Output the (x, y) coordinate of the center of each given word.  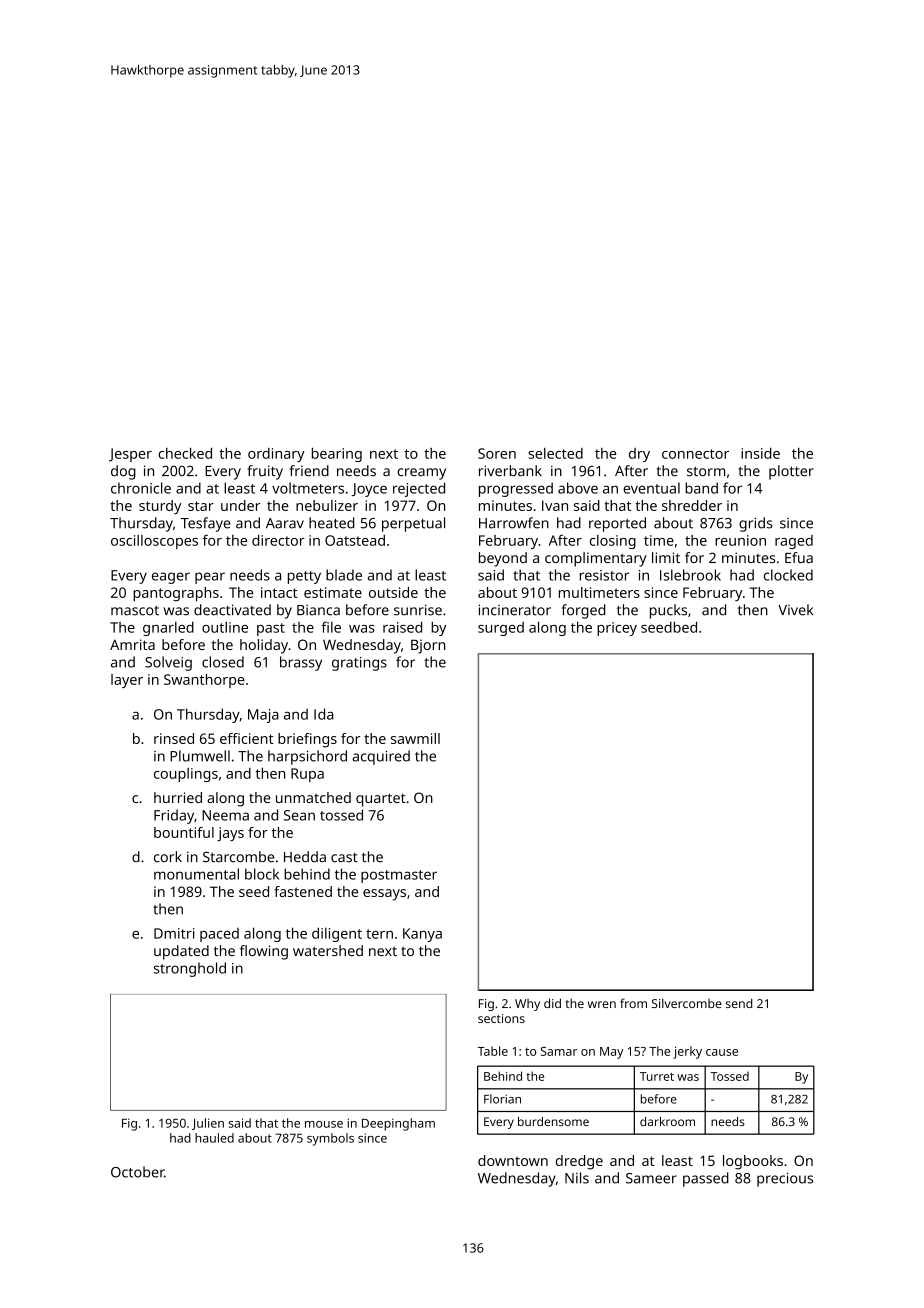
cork (168, 857)
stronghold (190, 969)
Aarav (285, 523)
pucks (668, 611)
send (739, 1003)
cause (722, 1052)
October (137, 1172)
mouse (324, 1124)
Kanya (422, 935)
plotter (791, 472)
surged (501, 629)
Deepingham (398, 1124)
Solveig (168, 663)
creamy (421, 474)
